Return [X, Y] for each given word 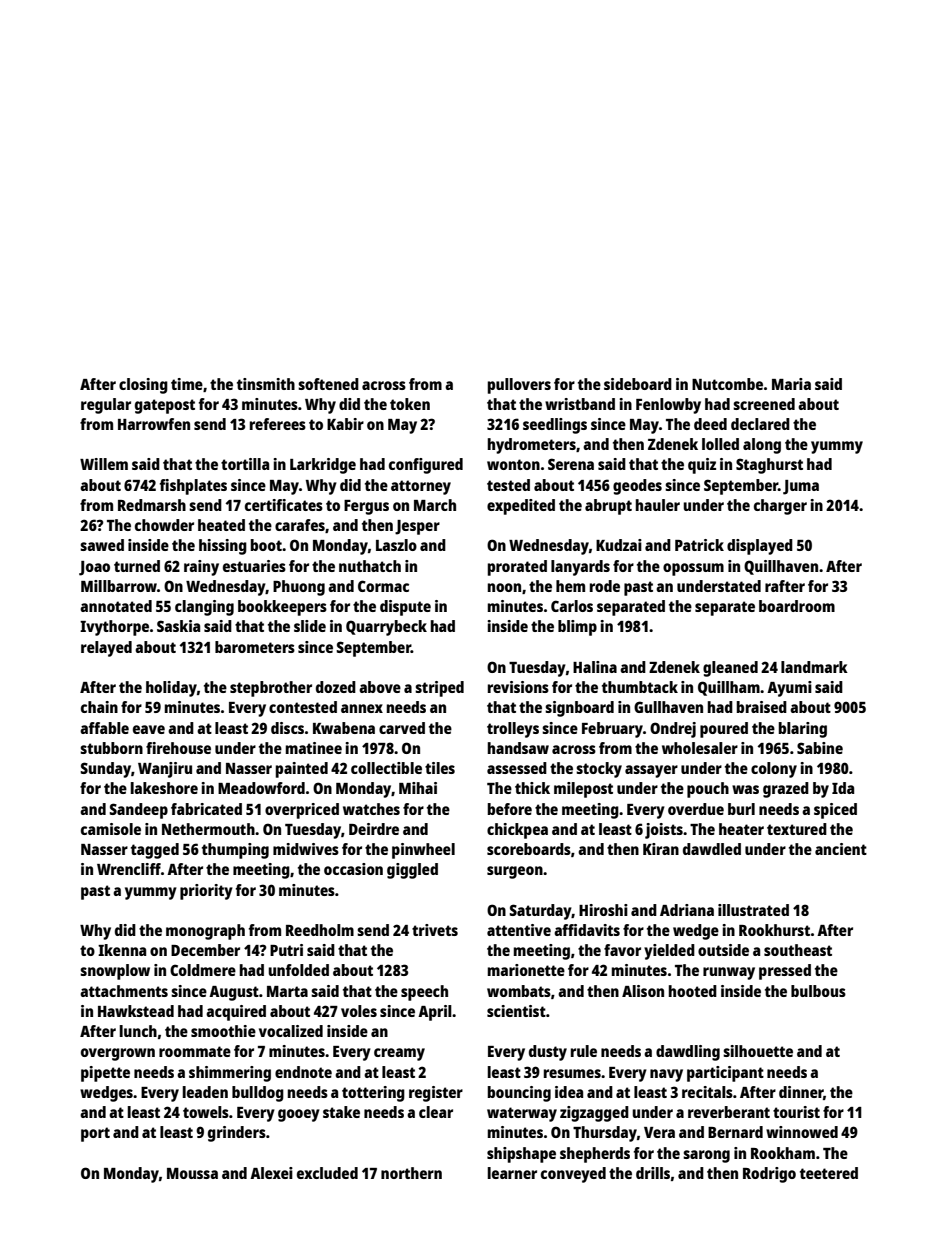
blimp [577, 628]
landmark [814, 667]
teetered [829, 1173]
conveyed [573, 1175]
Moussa [192, 1173]
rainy [201, 568]
